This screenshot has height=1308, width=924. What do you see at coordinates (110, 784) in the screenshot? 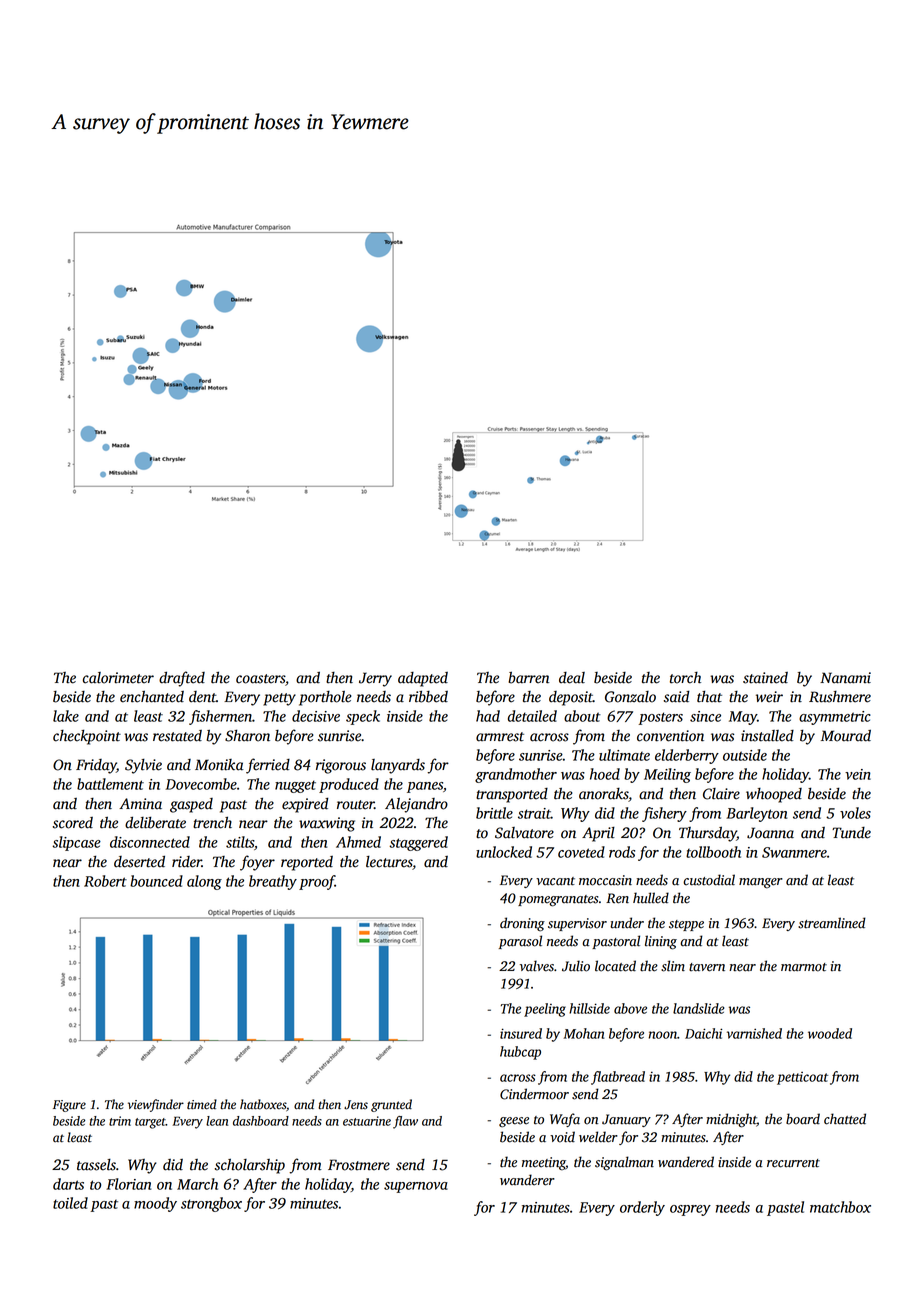
I see `battlement` at bounding box center [110, 784].
